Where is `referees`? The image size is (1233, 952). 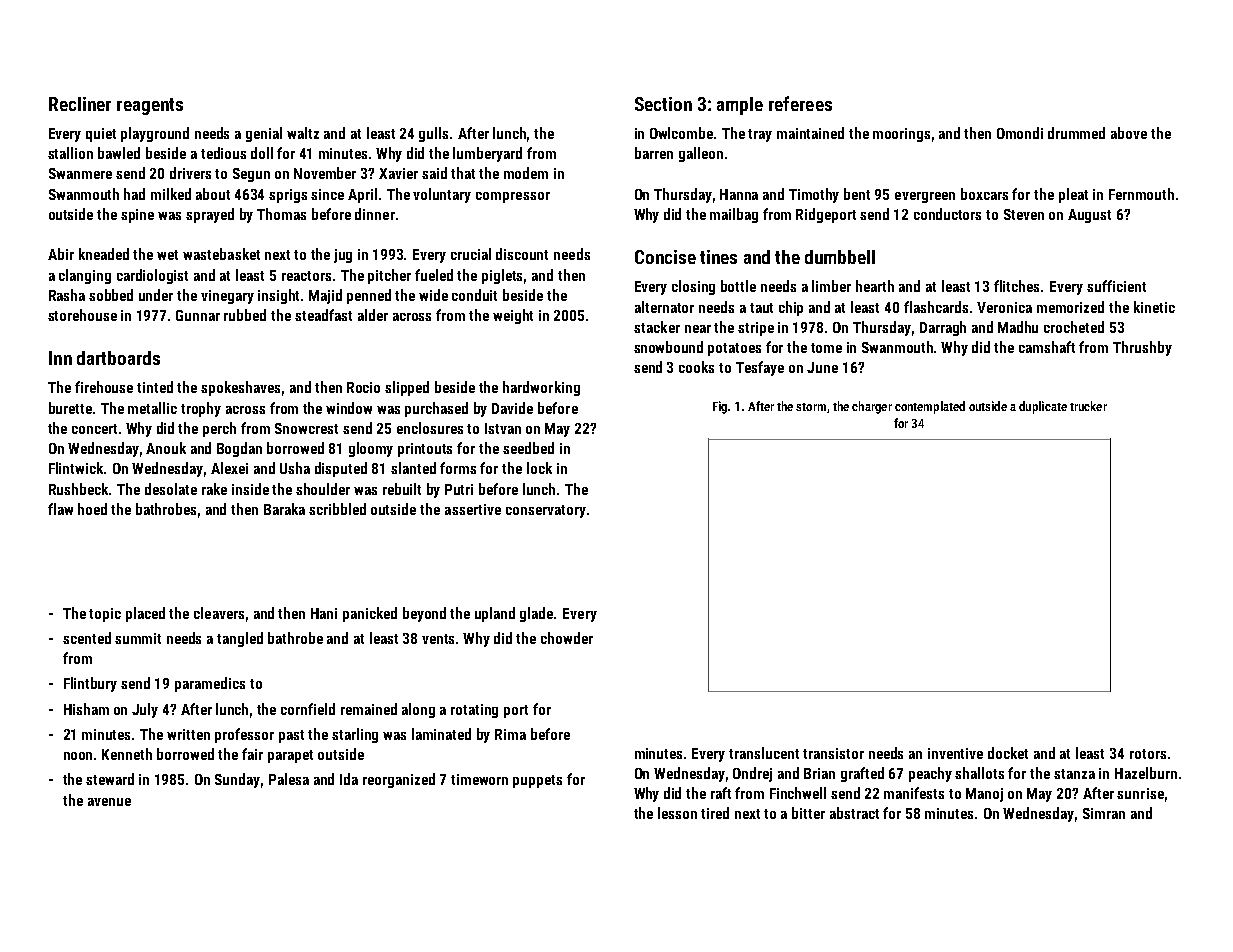
referees is located at coordinates (800, 103).
